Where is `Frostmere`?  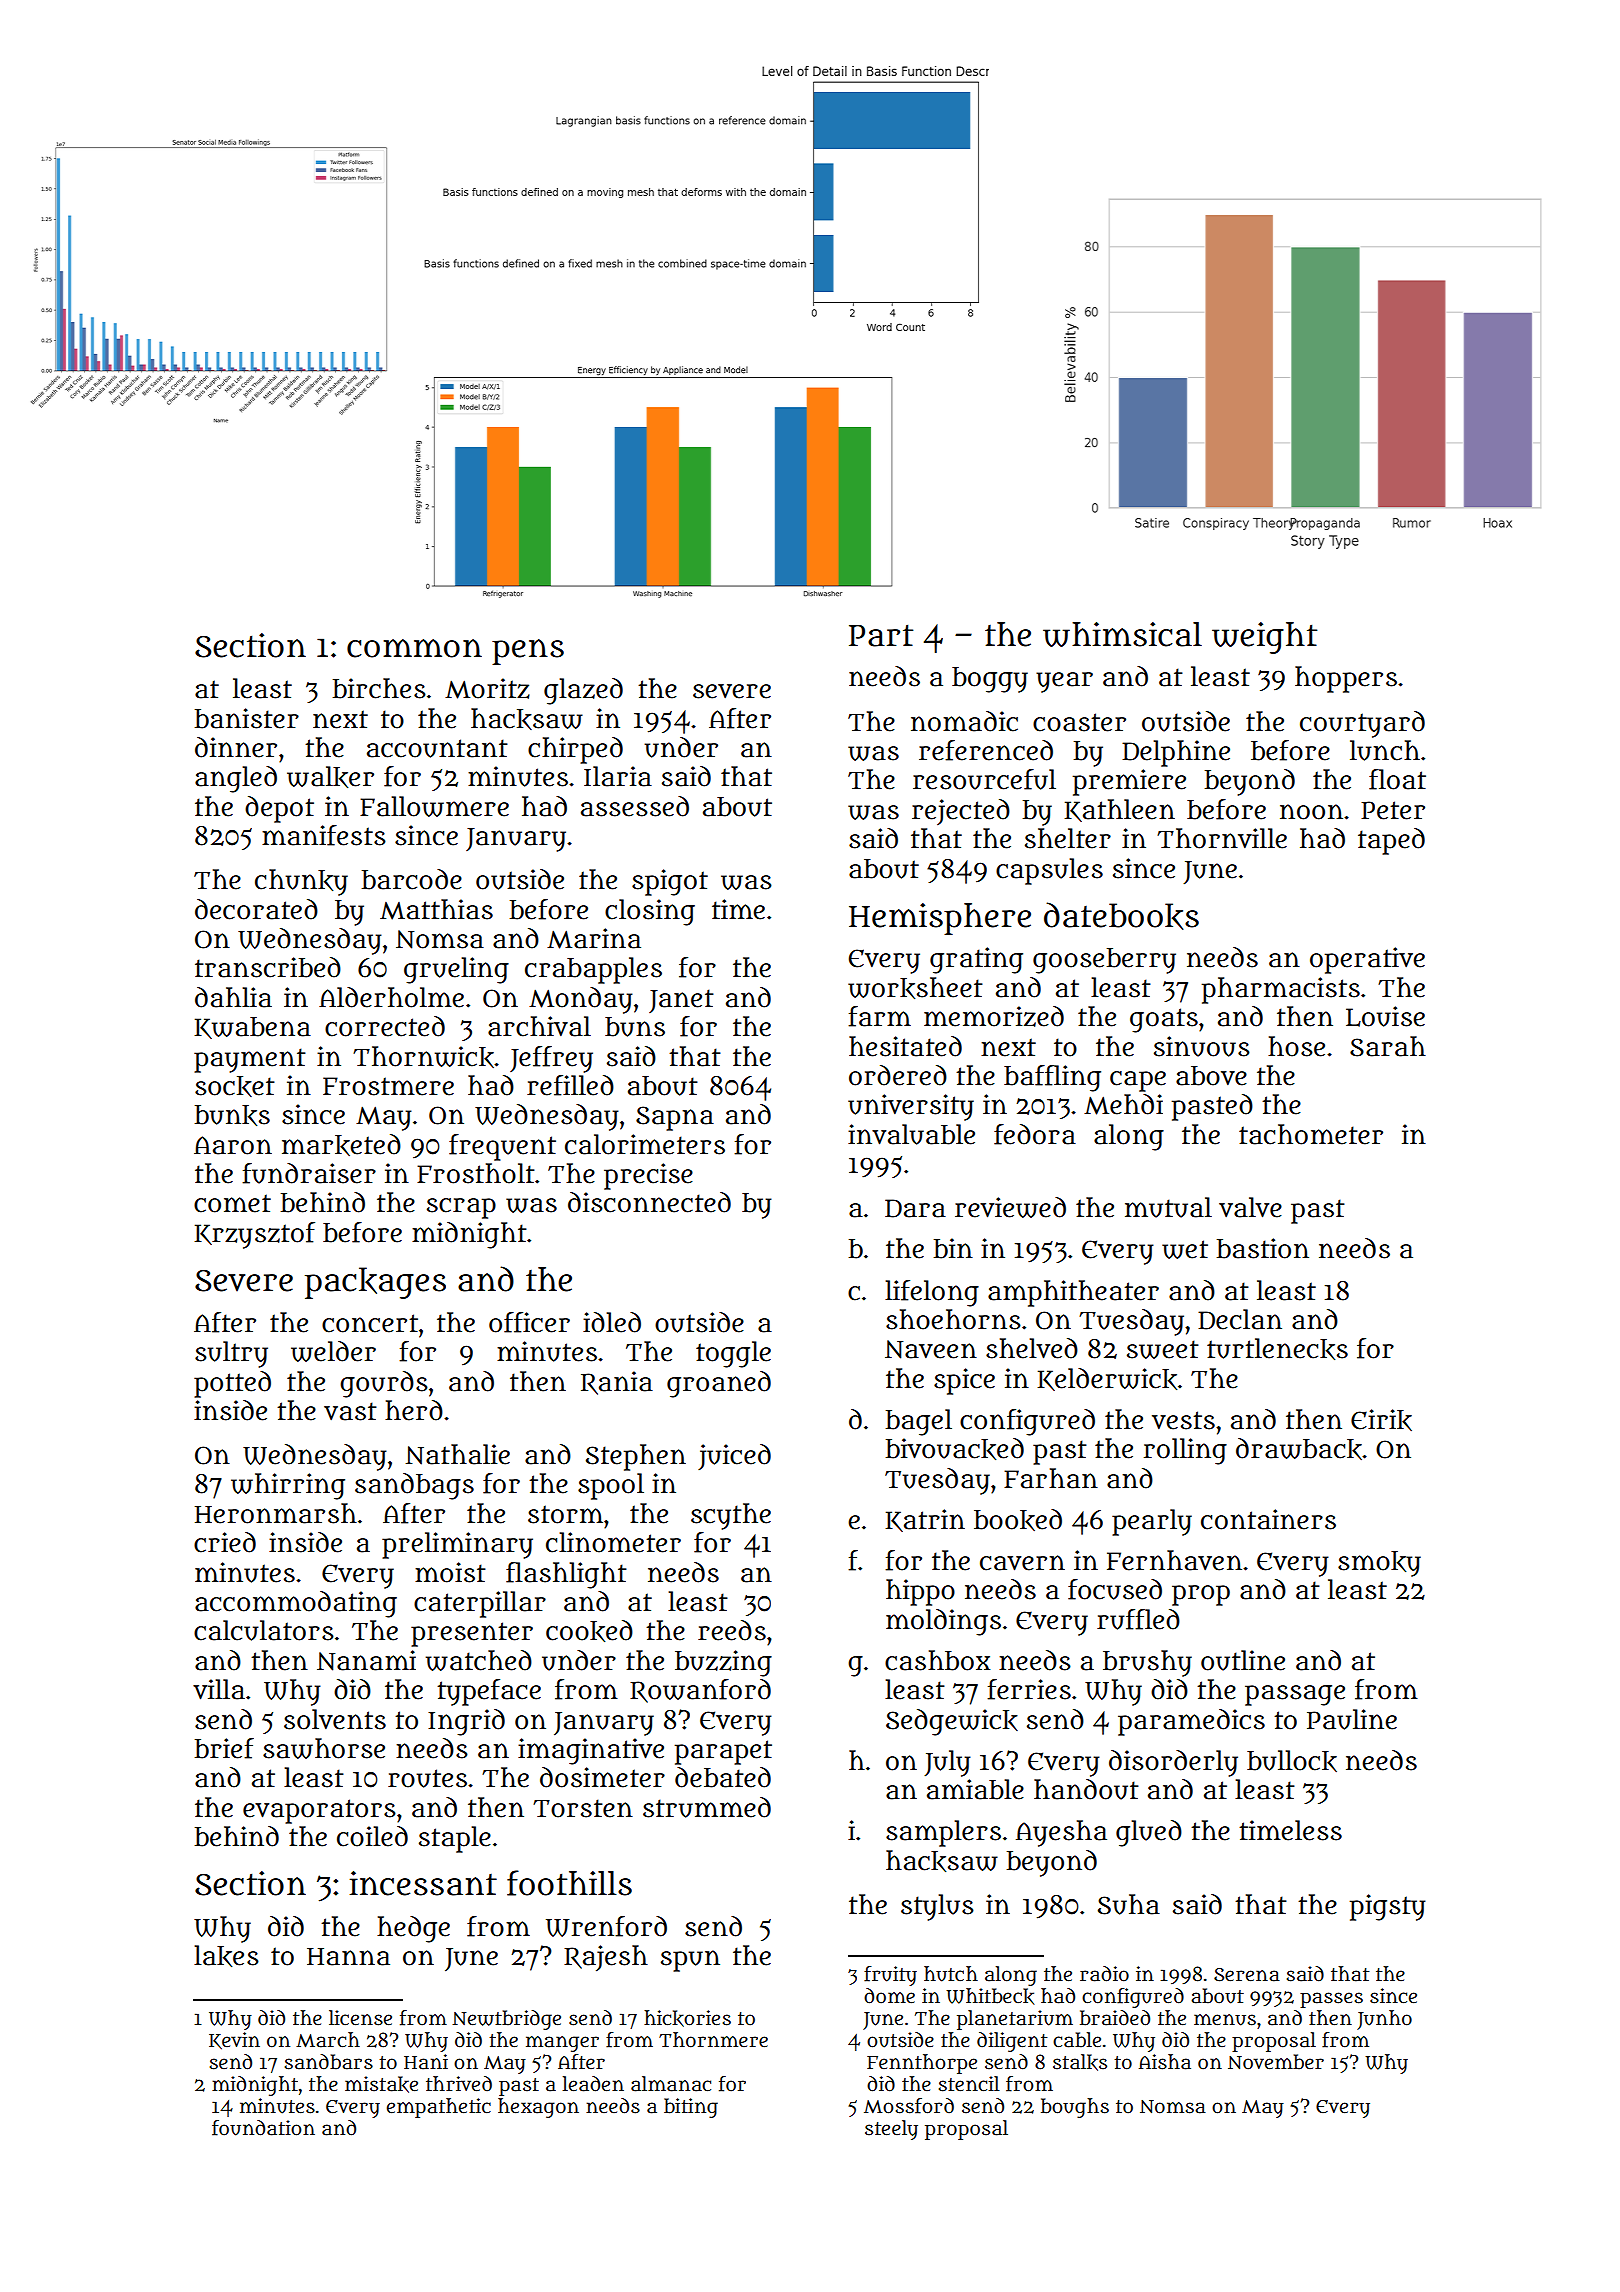
Frostmere is located at coordinates (388, 1086).
